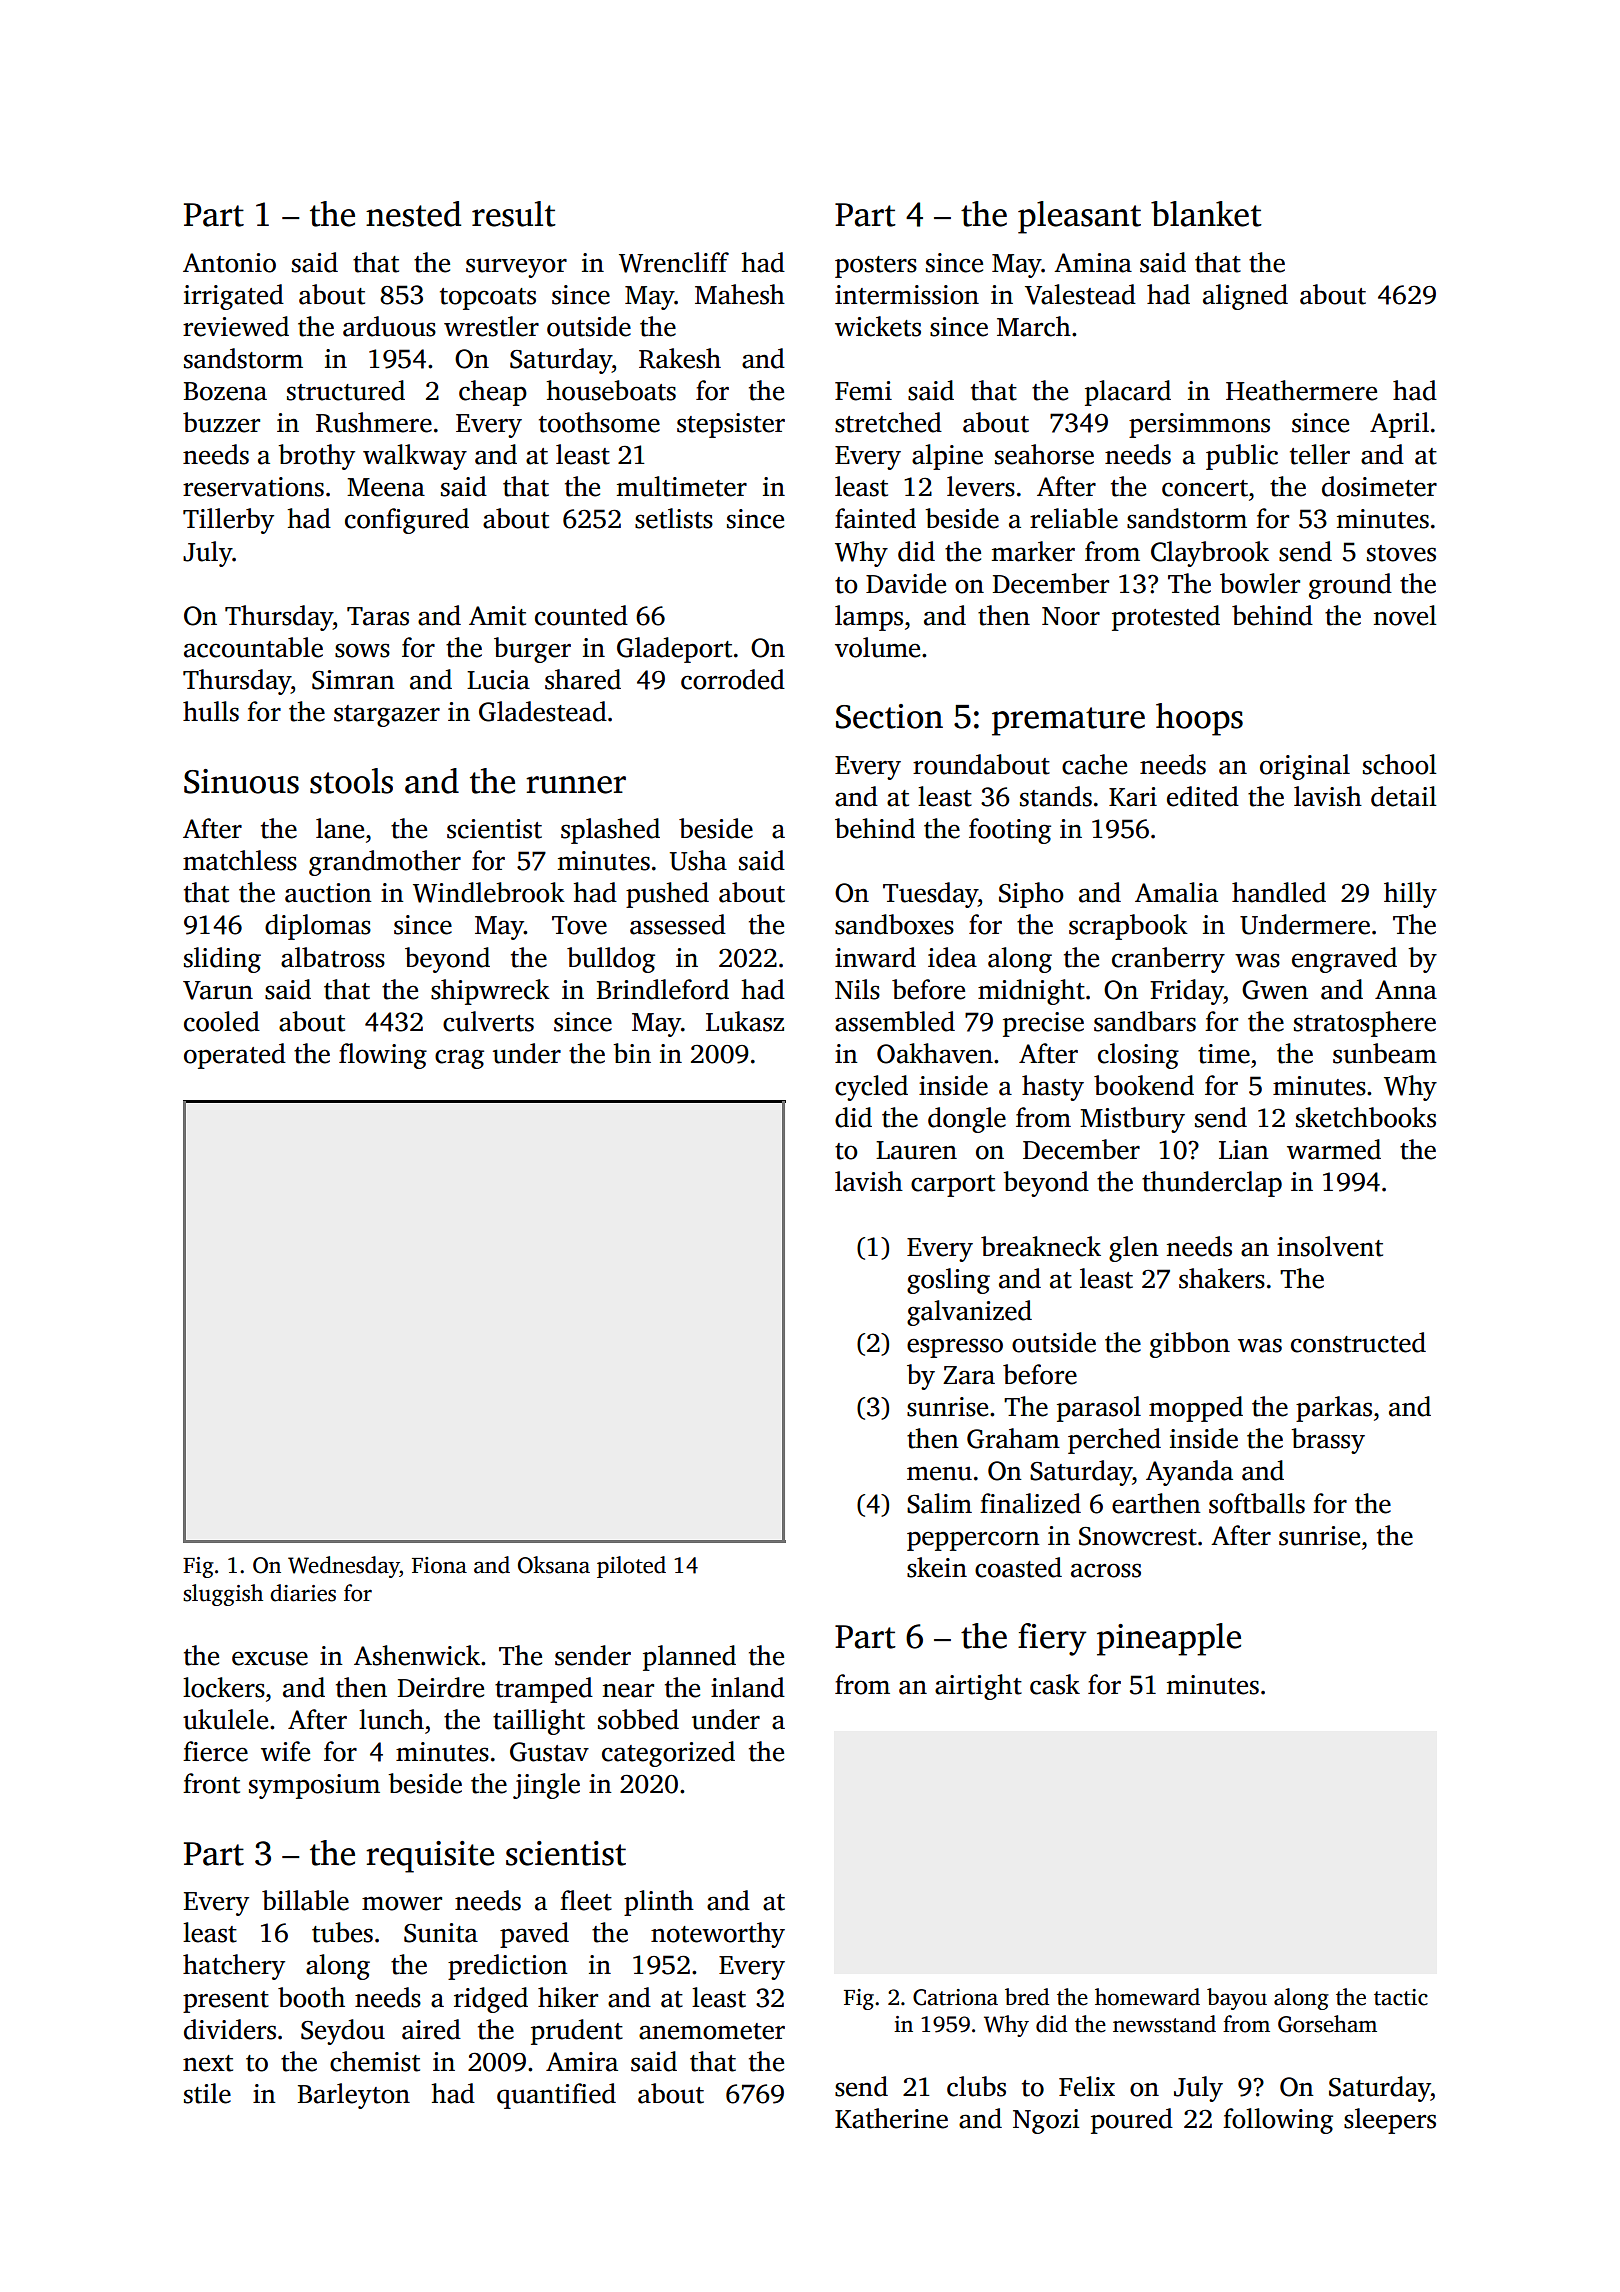 Image resolution: width=1620 pixels, height=2292 pixels. What do you see at coordinates (459, 1059) in the screenshot?
I see `crag` at bounding box center [459, 1059].
